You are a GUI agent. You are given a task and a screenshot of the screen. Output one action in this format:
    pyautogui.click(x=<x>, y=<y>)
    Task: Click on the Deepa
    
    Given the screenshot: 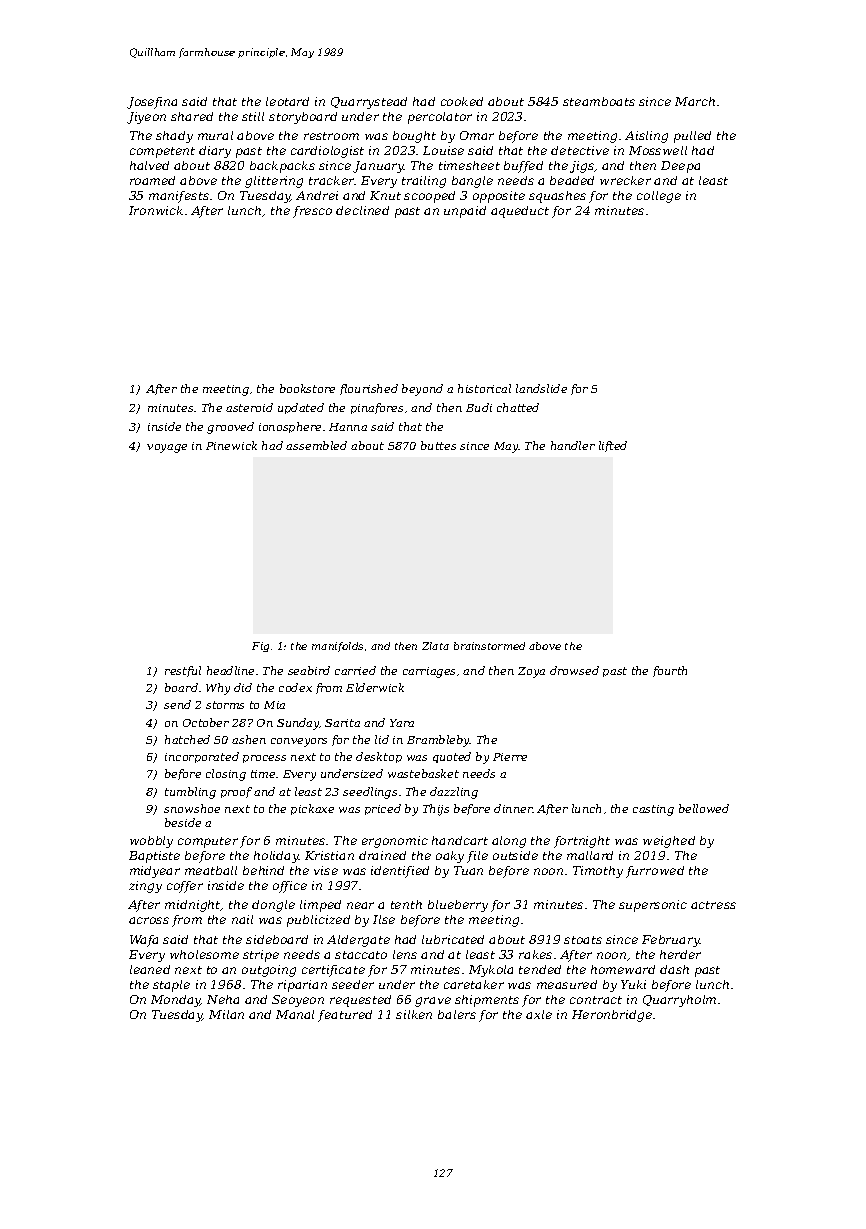 What is the action you would take?
    pyautogui.click(x=680, y=167)
